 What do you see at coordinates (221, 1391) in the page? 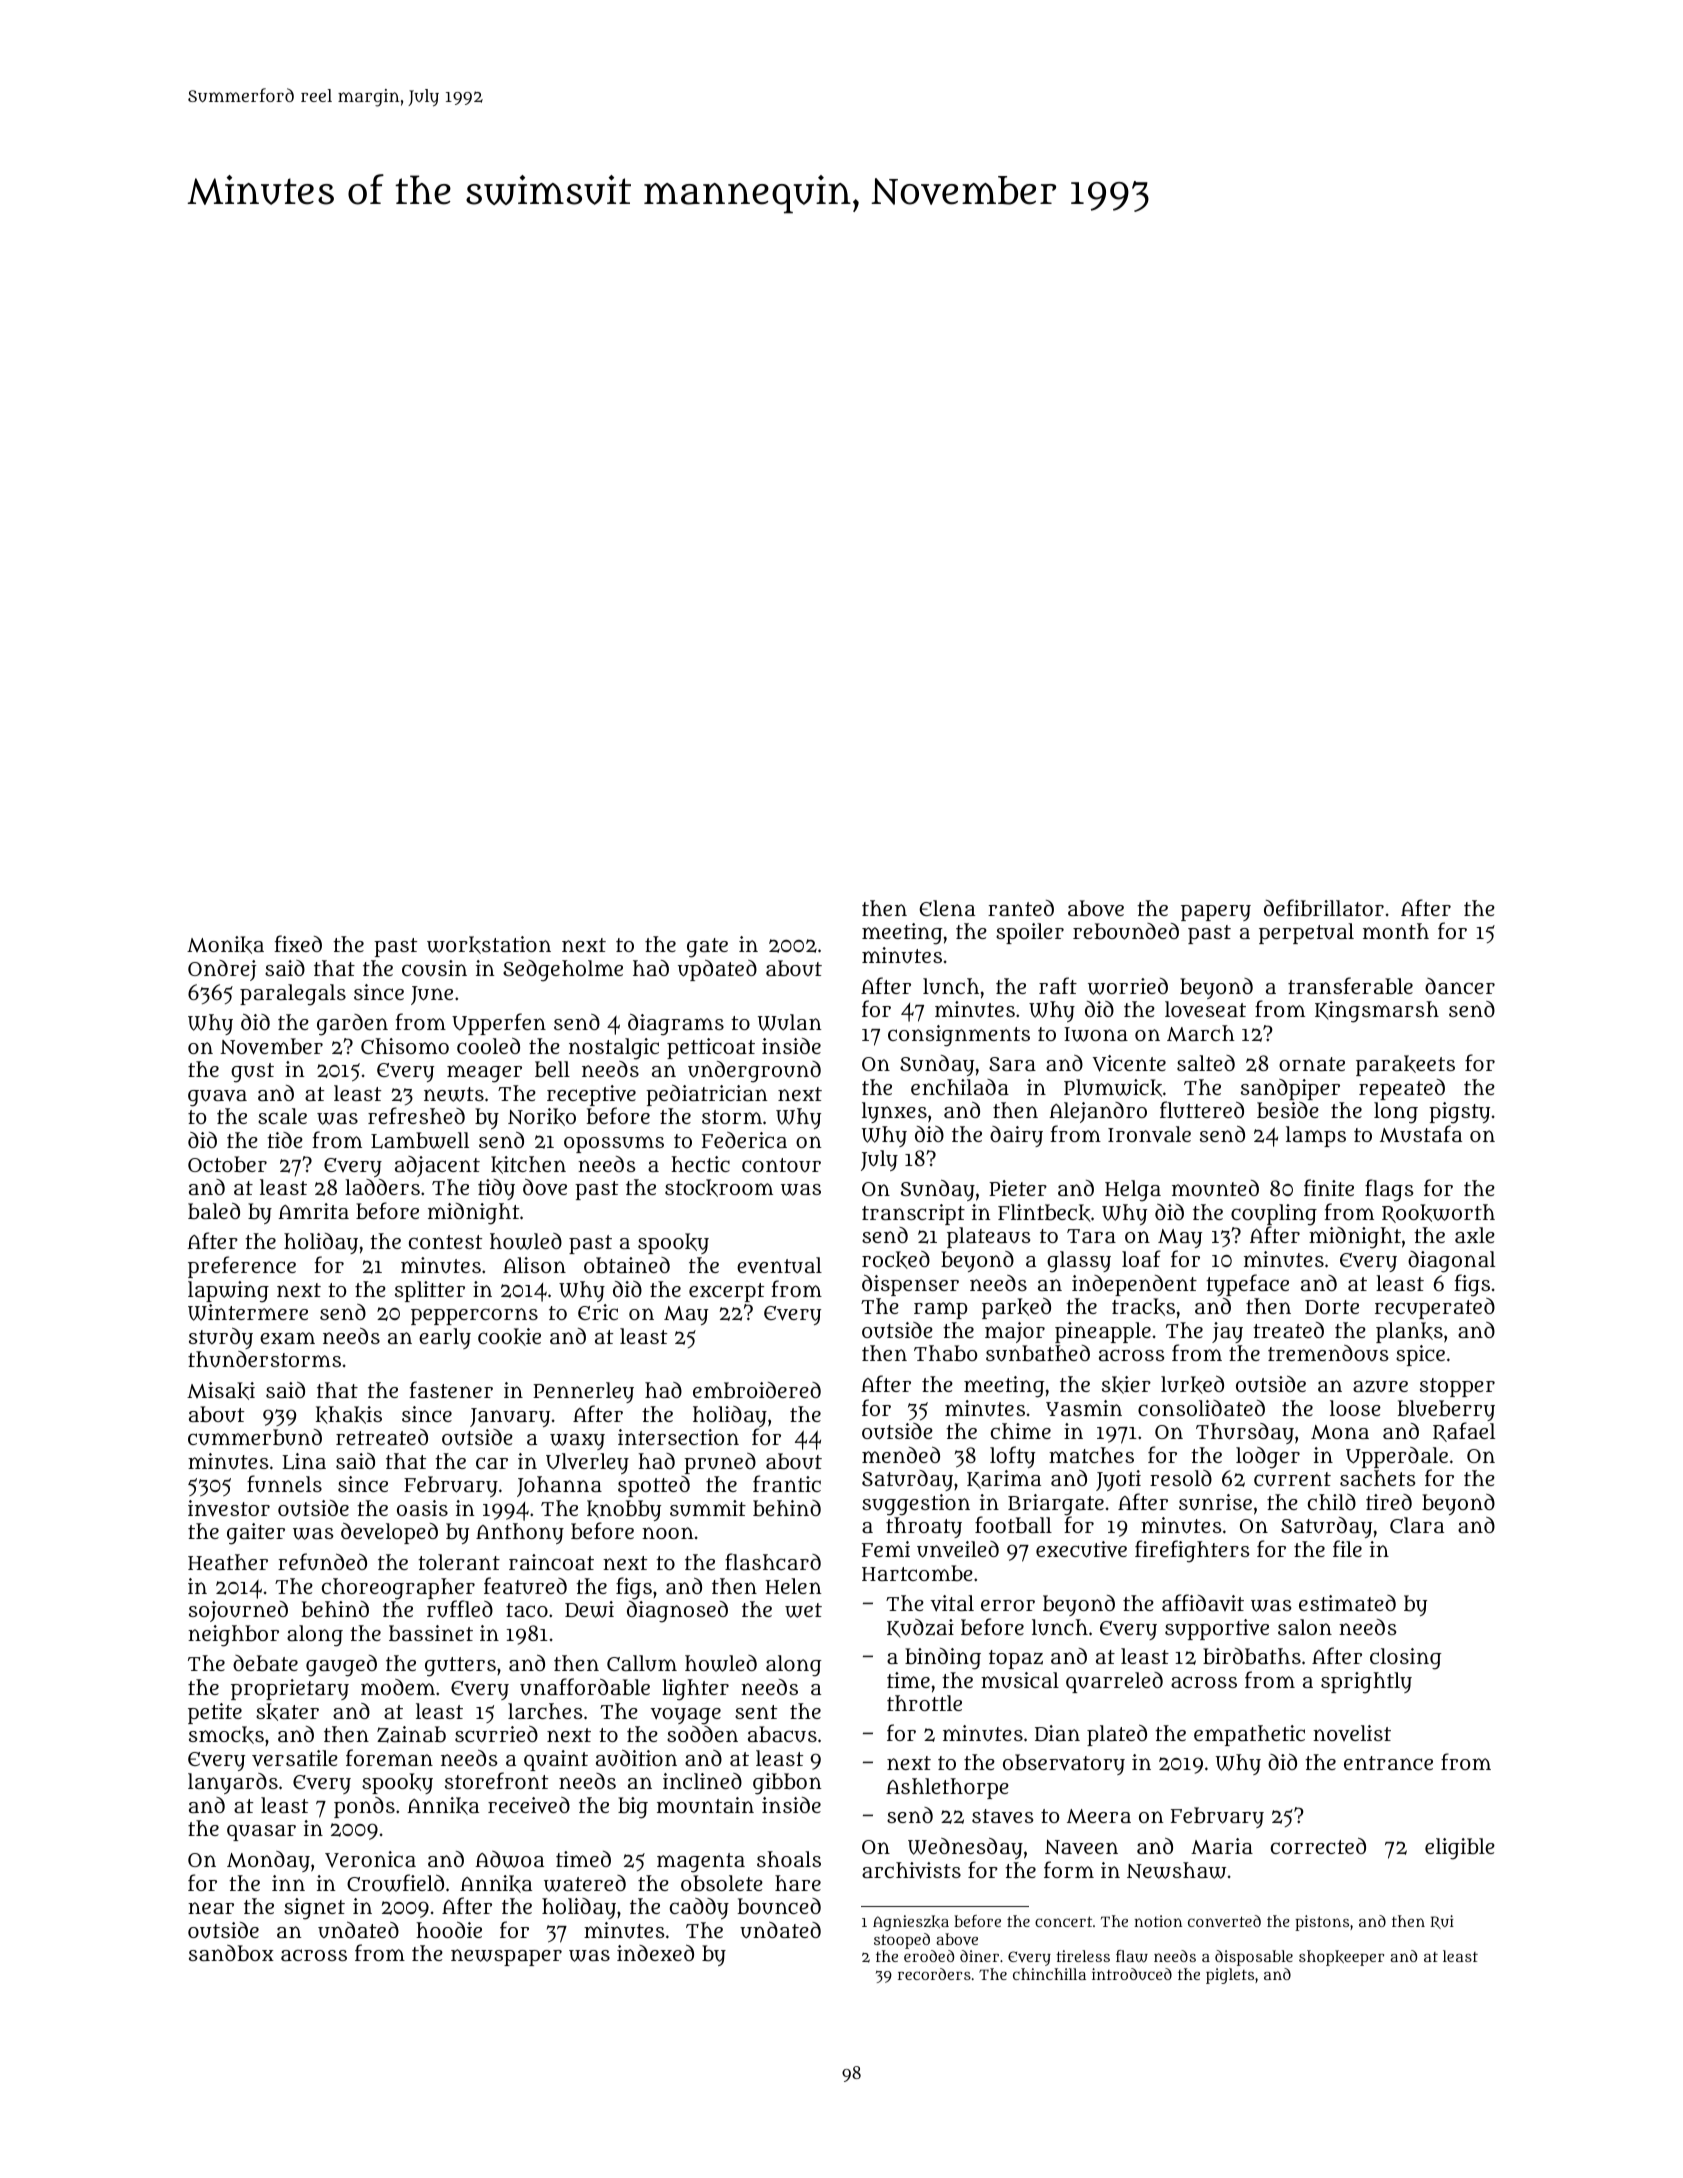
I see `Misaki` at bounding box center [221, 1391].
